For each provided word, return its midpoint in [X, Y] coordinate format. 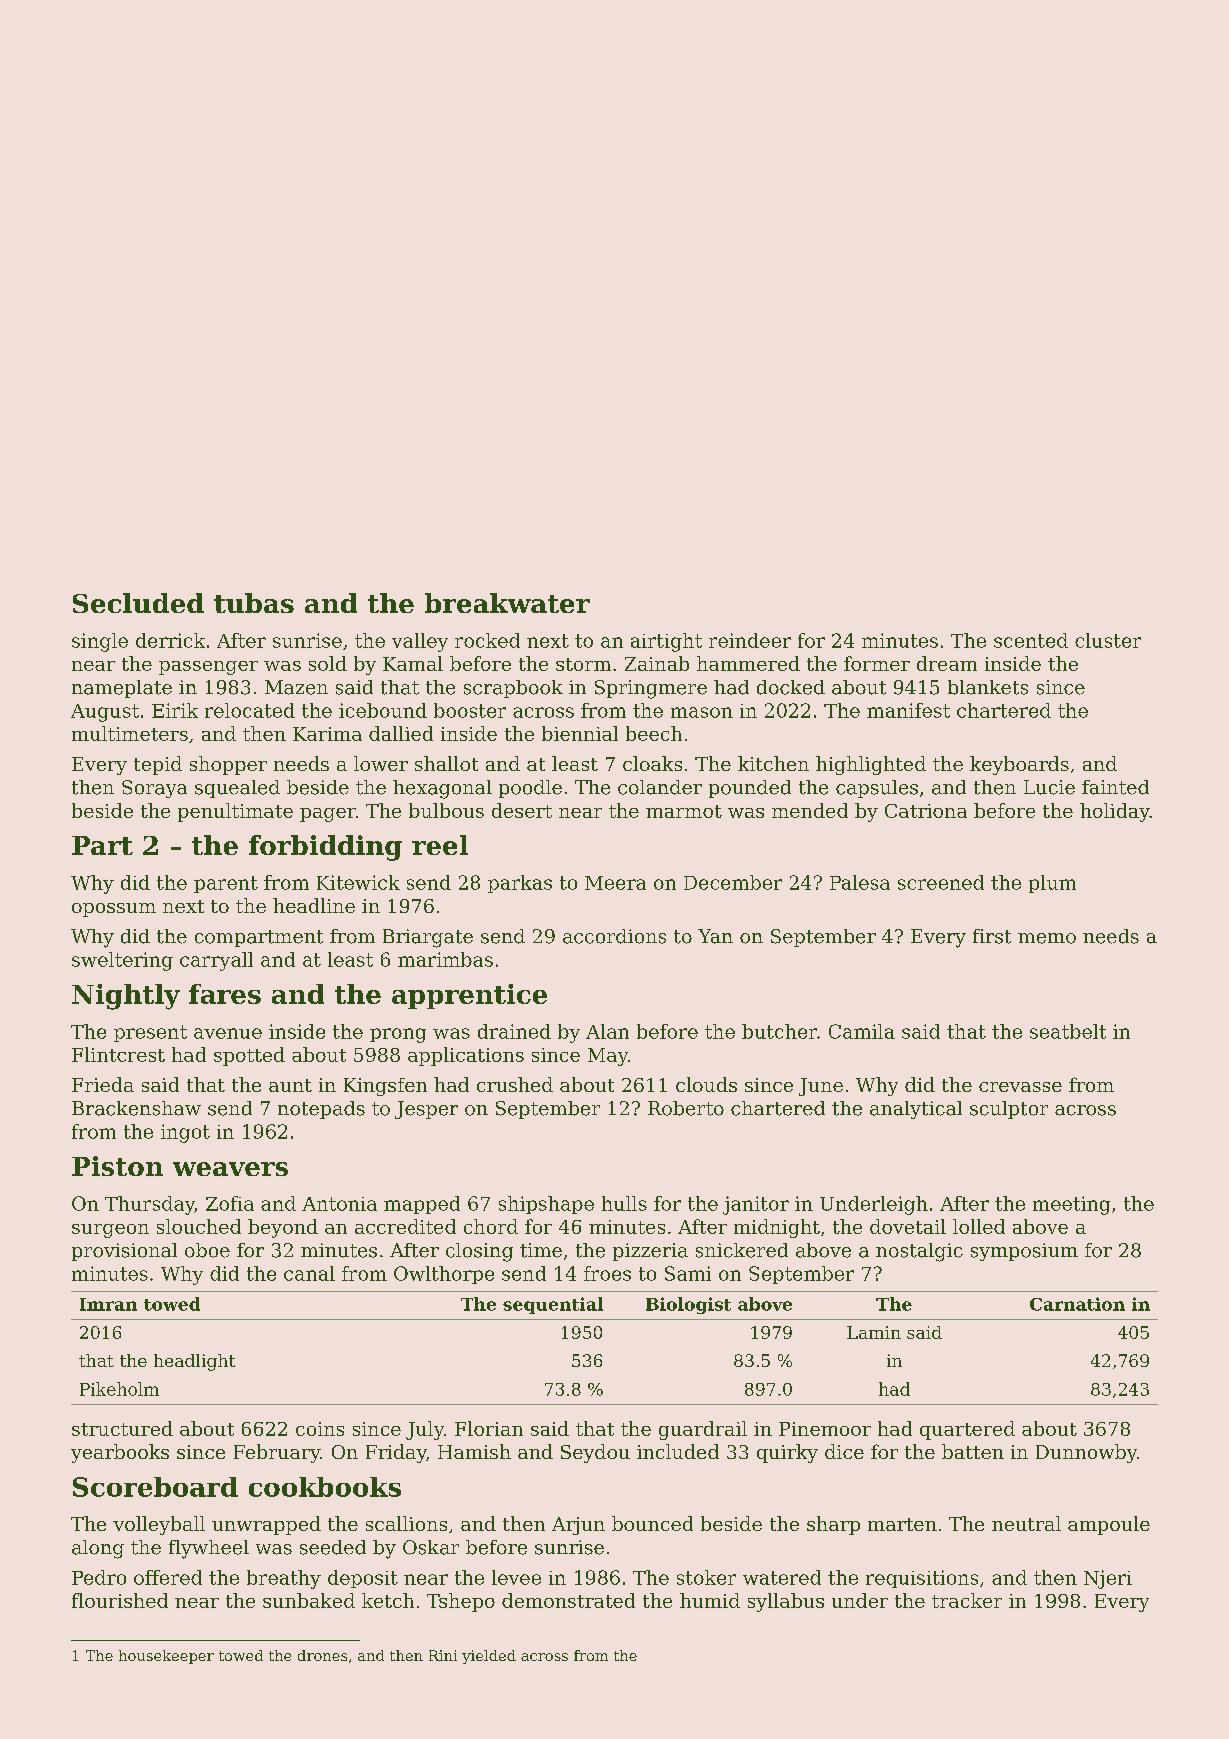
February [277, 1453]
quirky [787, 1453]
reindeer [750, 640]
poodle [530, 789]
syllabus [786, 1602]
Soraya [154, 789]
